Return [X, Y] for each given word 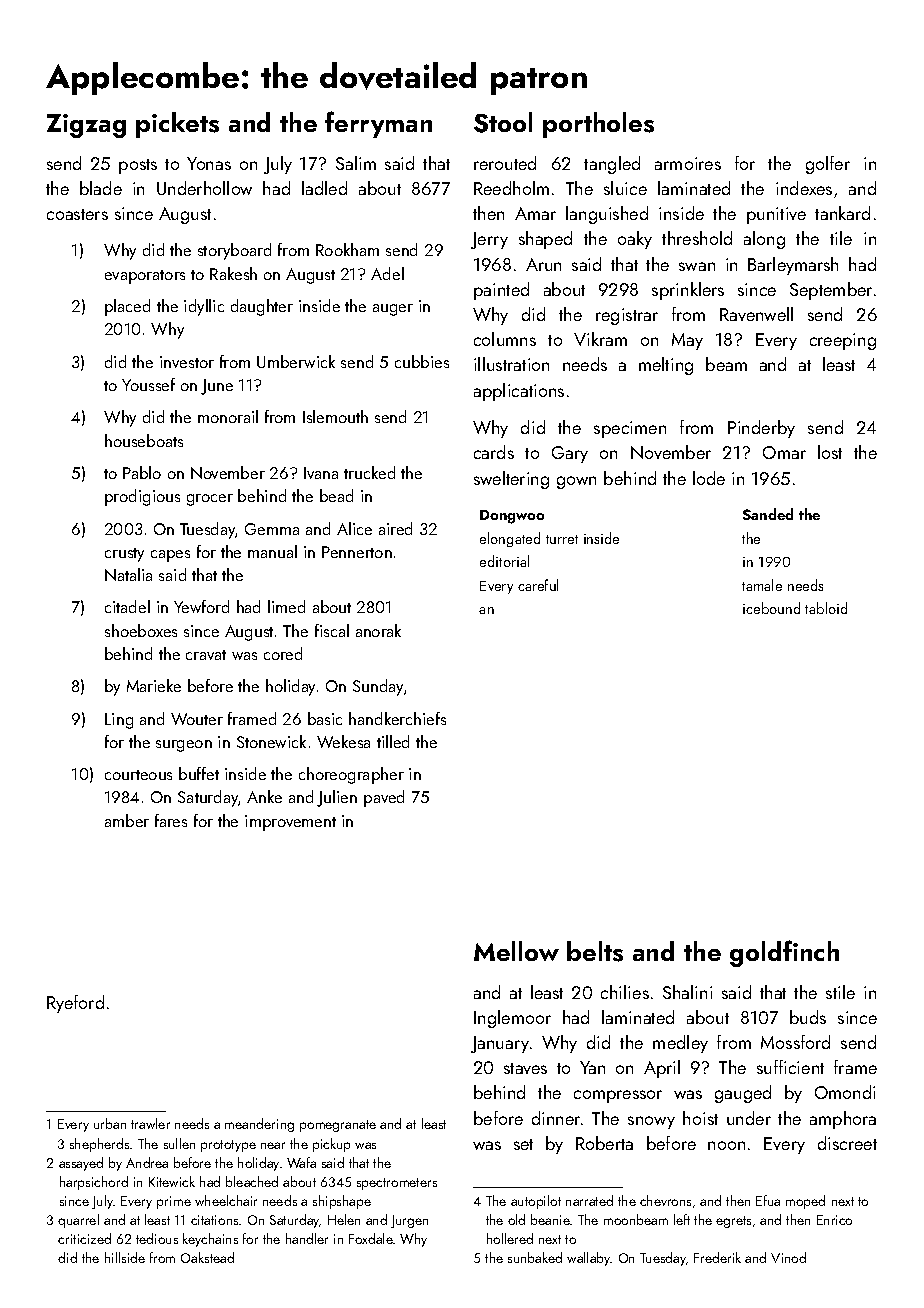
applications [519, 392]
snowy [651, 1122]
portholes [598, 125]
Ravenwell [756, 314]
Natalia [128, 574]
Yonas [209, 163]
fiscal [332, 630]
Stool [503, 122]
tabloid [826, 608]
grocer [210, 500]
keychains [210, 1240]
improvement [290, 823]
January [500, 1044]
